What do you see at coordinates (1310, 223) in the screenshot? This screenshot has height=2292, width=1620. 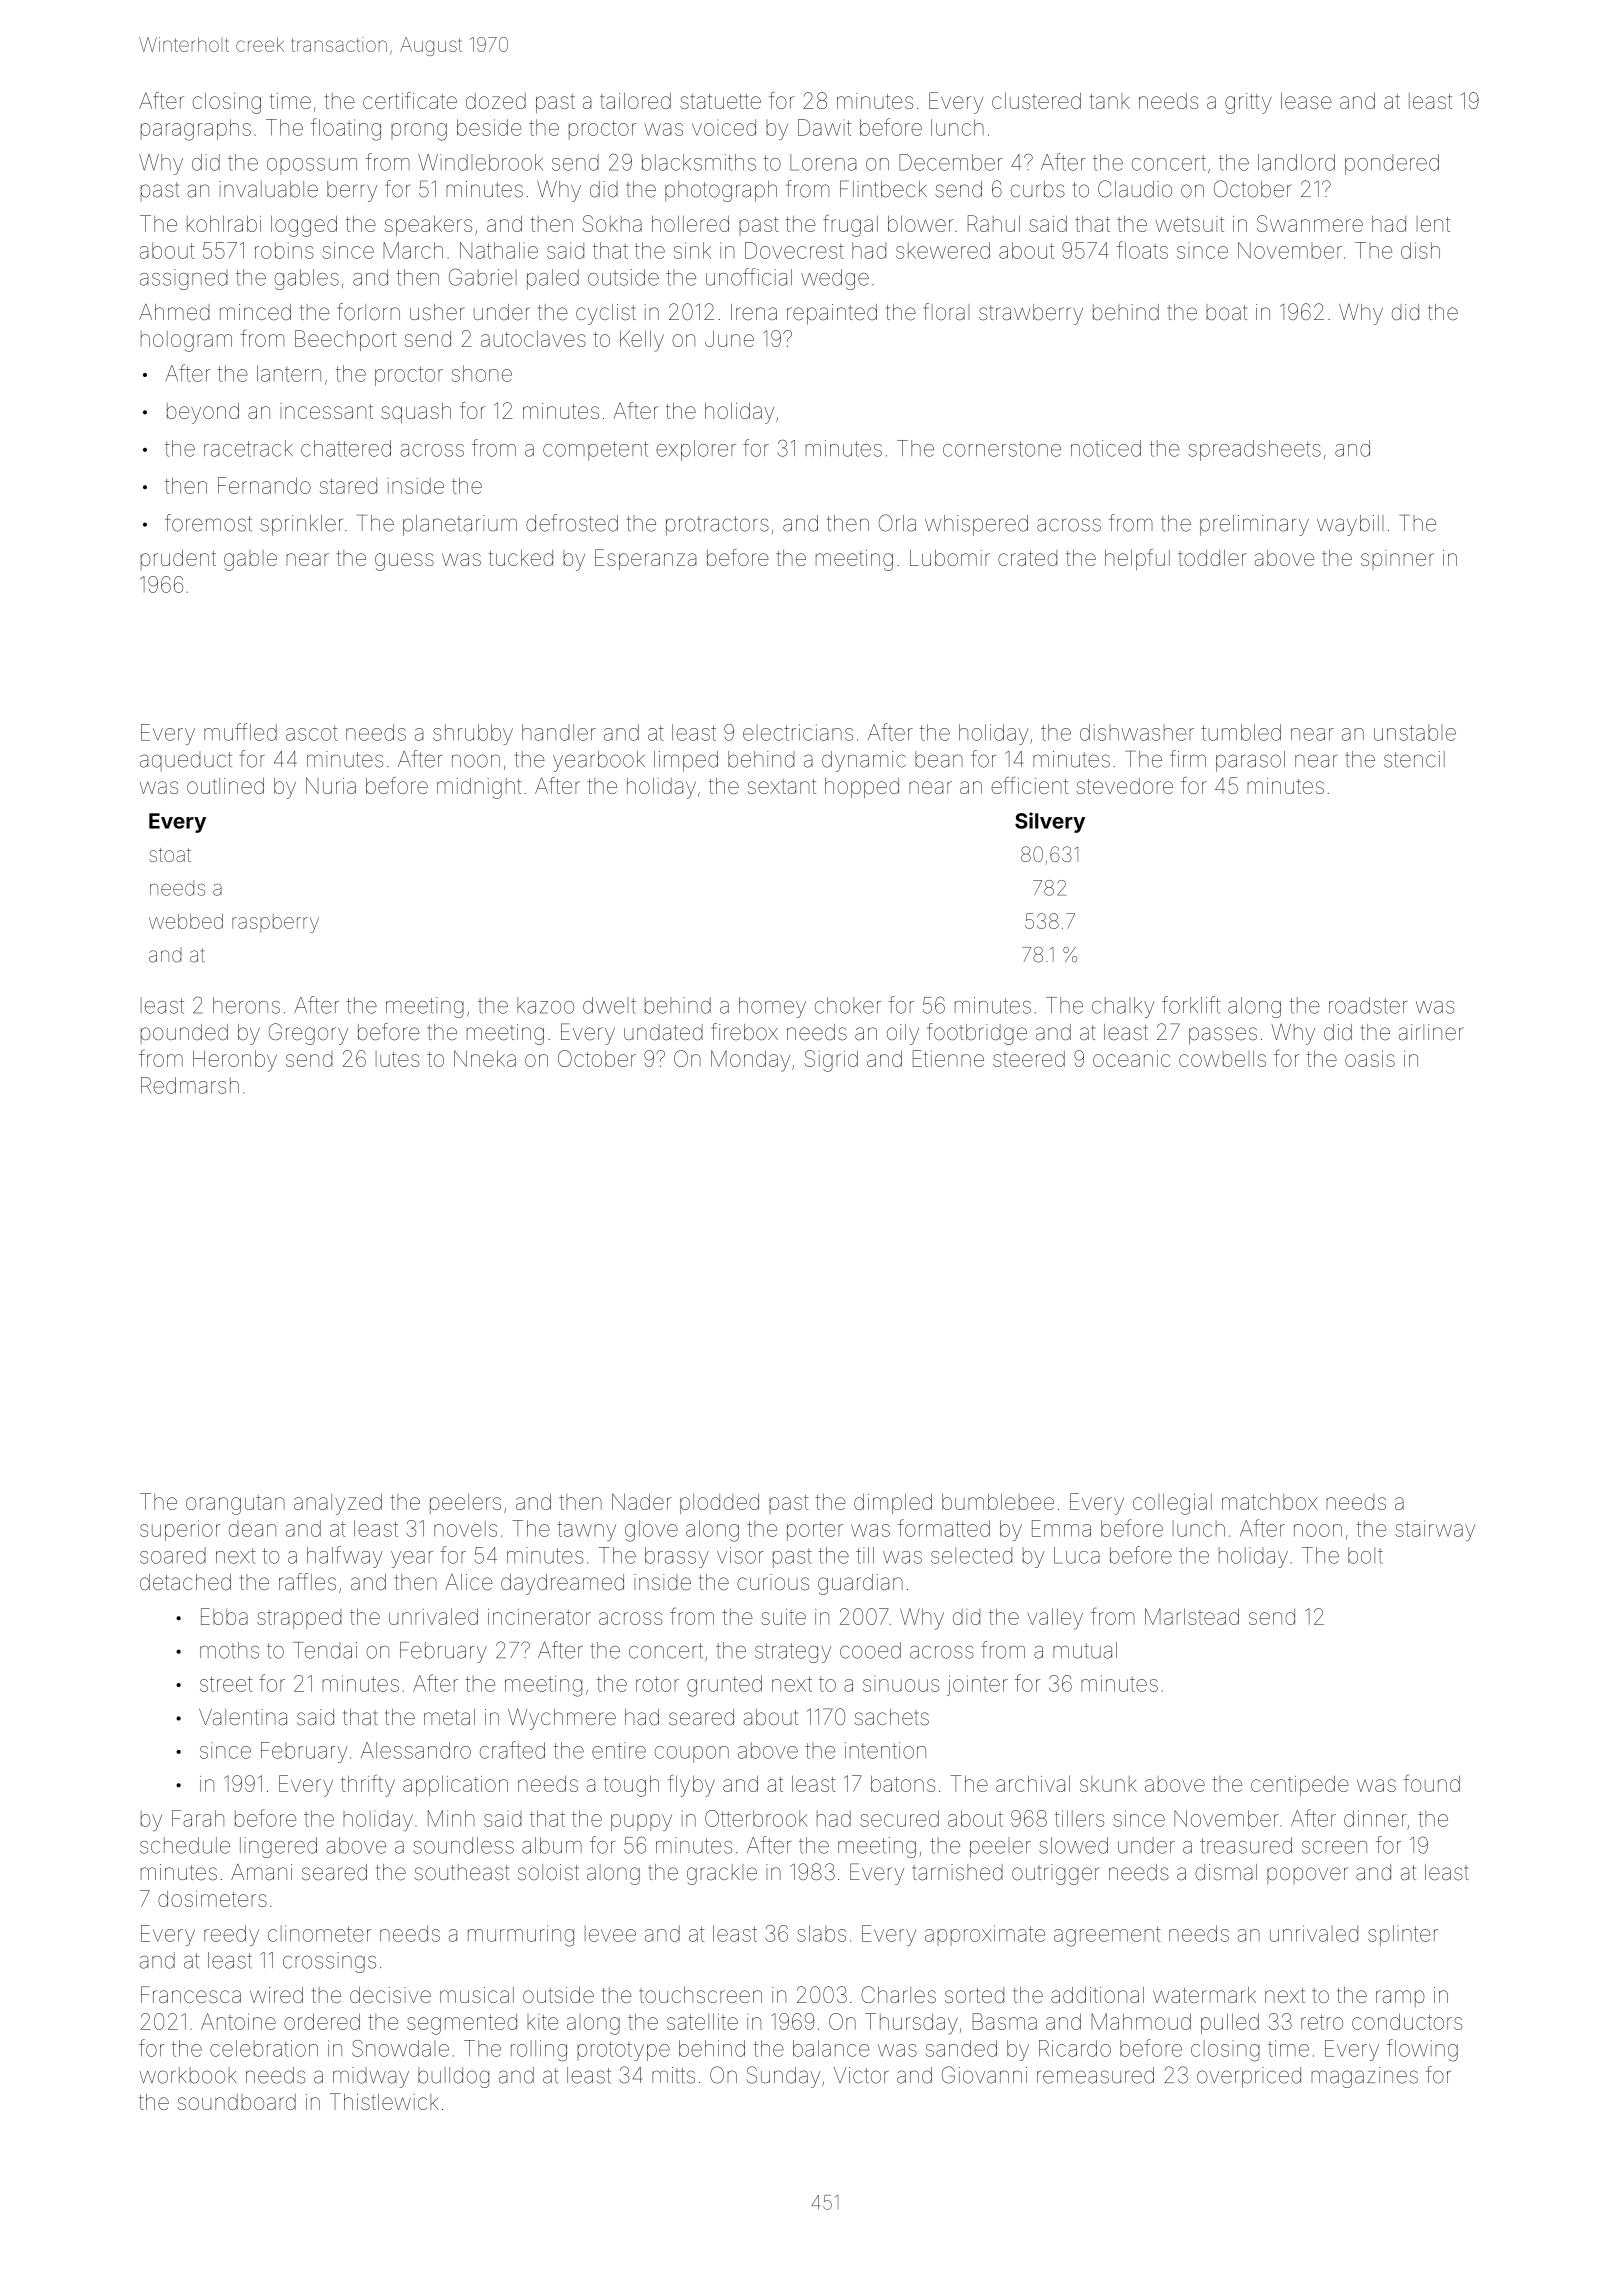 I see `Swanmere` at bounding box center [1310, 223].
